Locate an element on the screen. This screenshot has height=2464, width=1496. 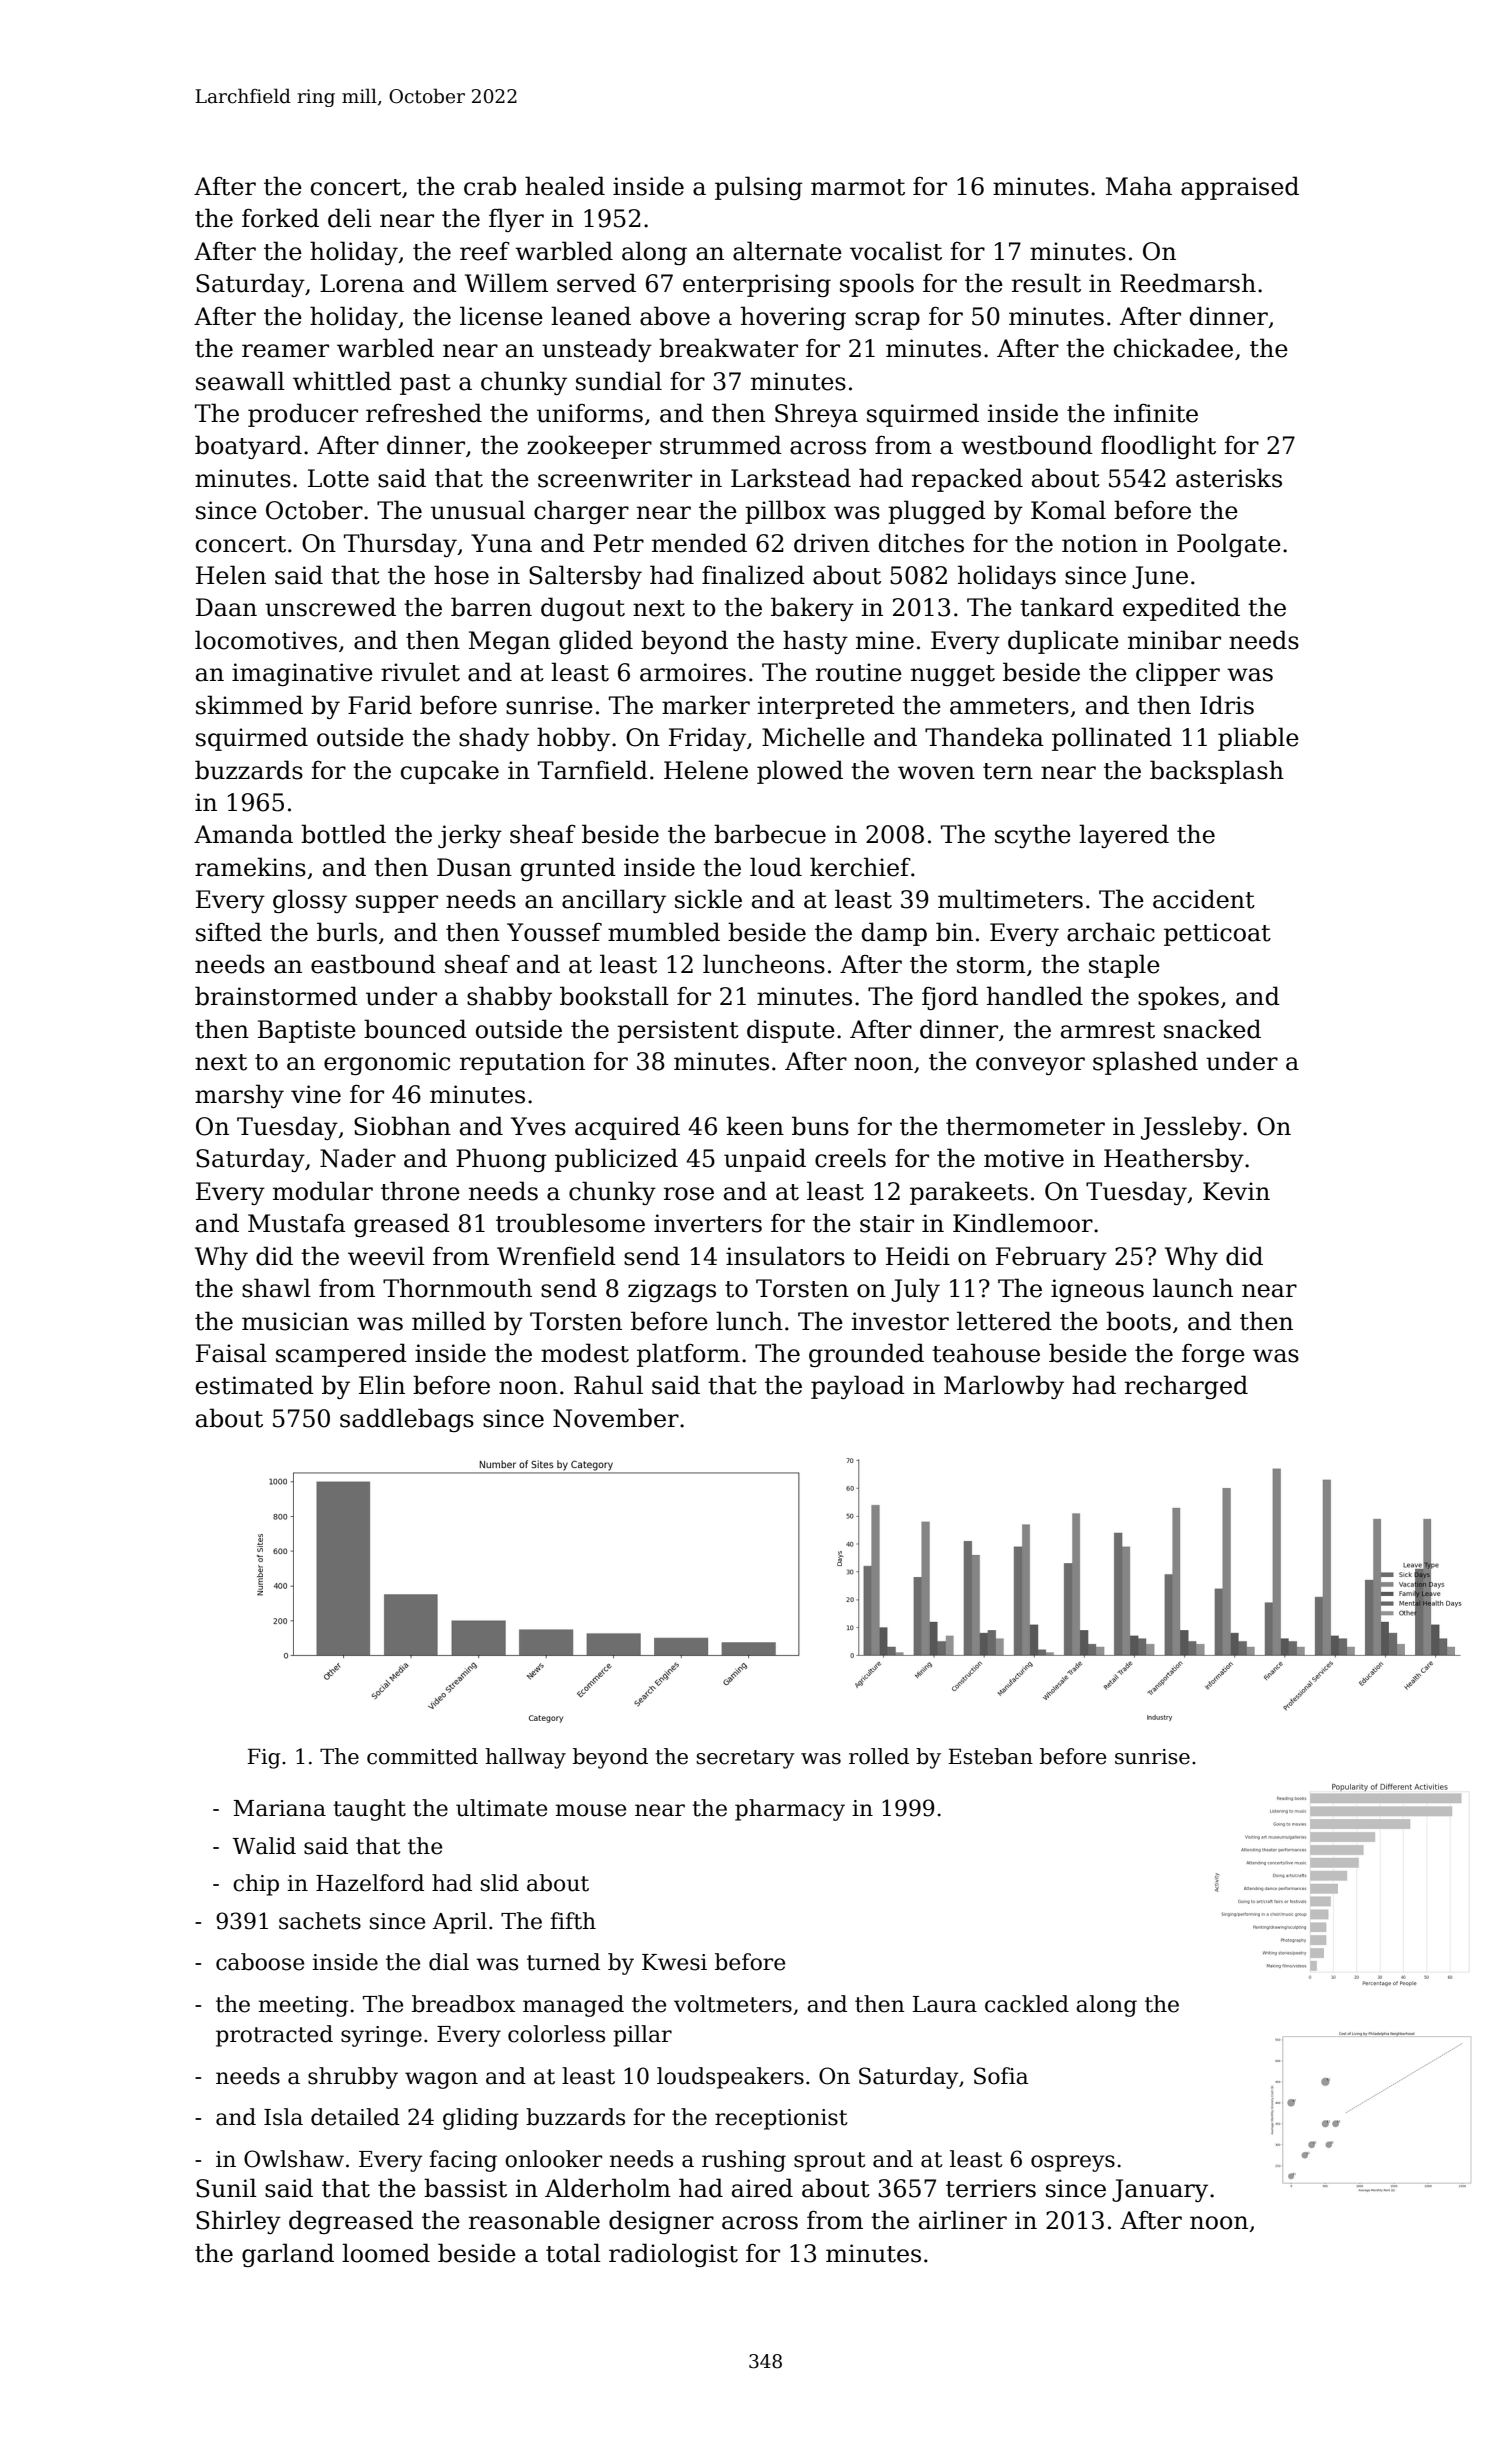
burls is located at coordinates (347, 932).
